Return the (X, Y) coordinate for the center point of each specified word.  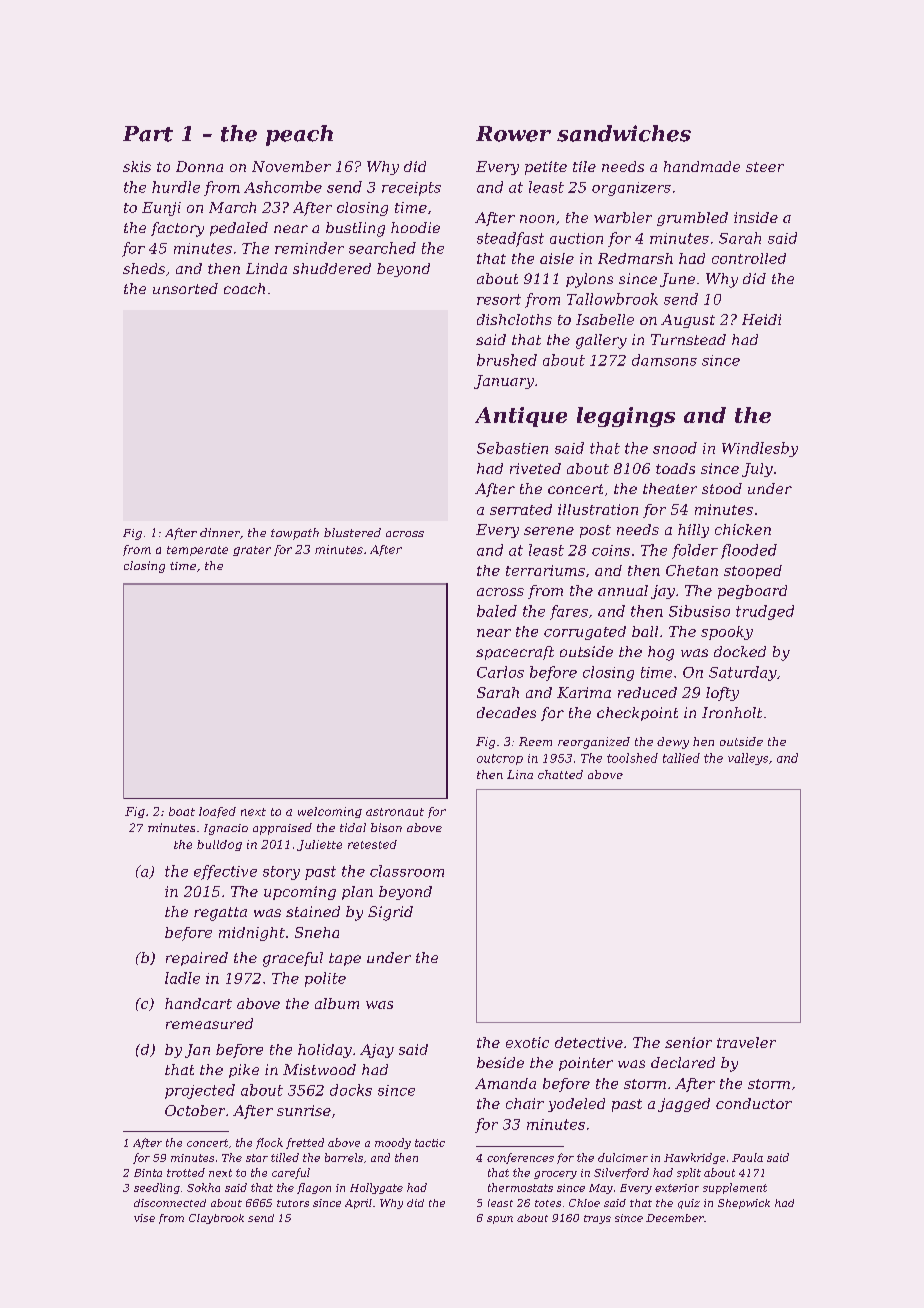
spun (500, 1220)
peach (299, 135)
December (675, 1218)
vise (144, 1218)
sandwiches (624, 133)
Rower (513, 134)
